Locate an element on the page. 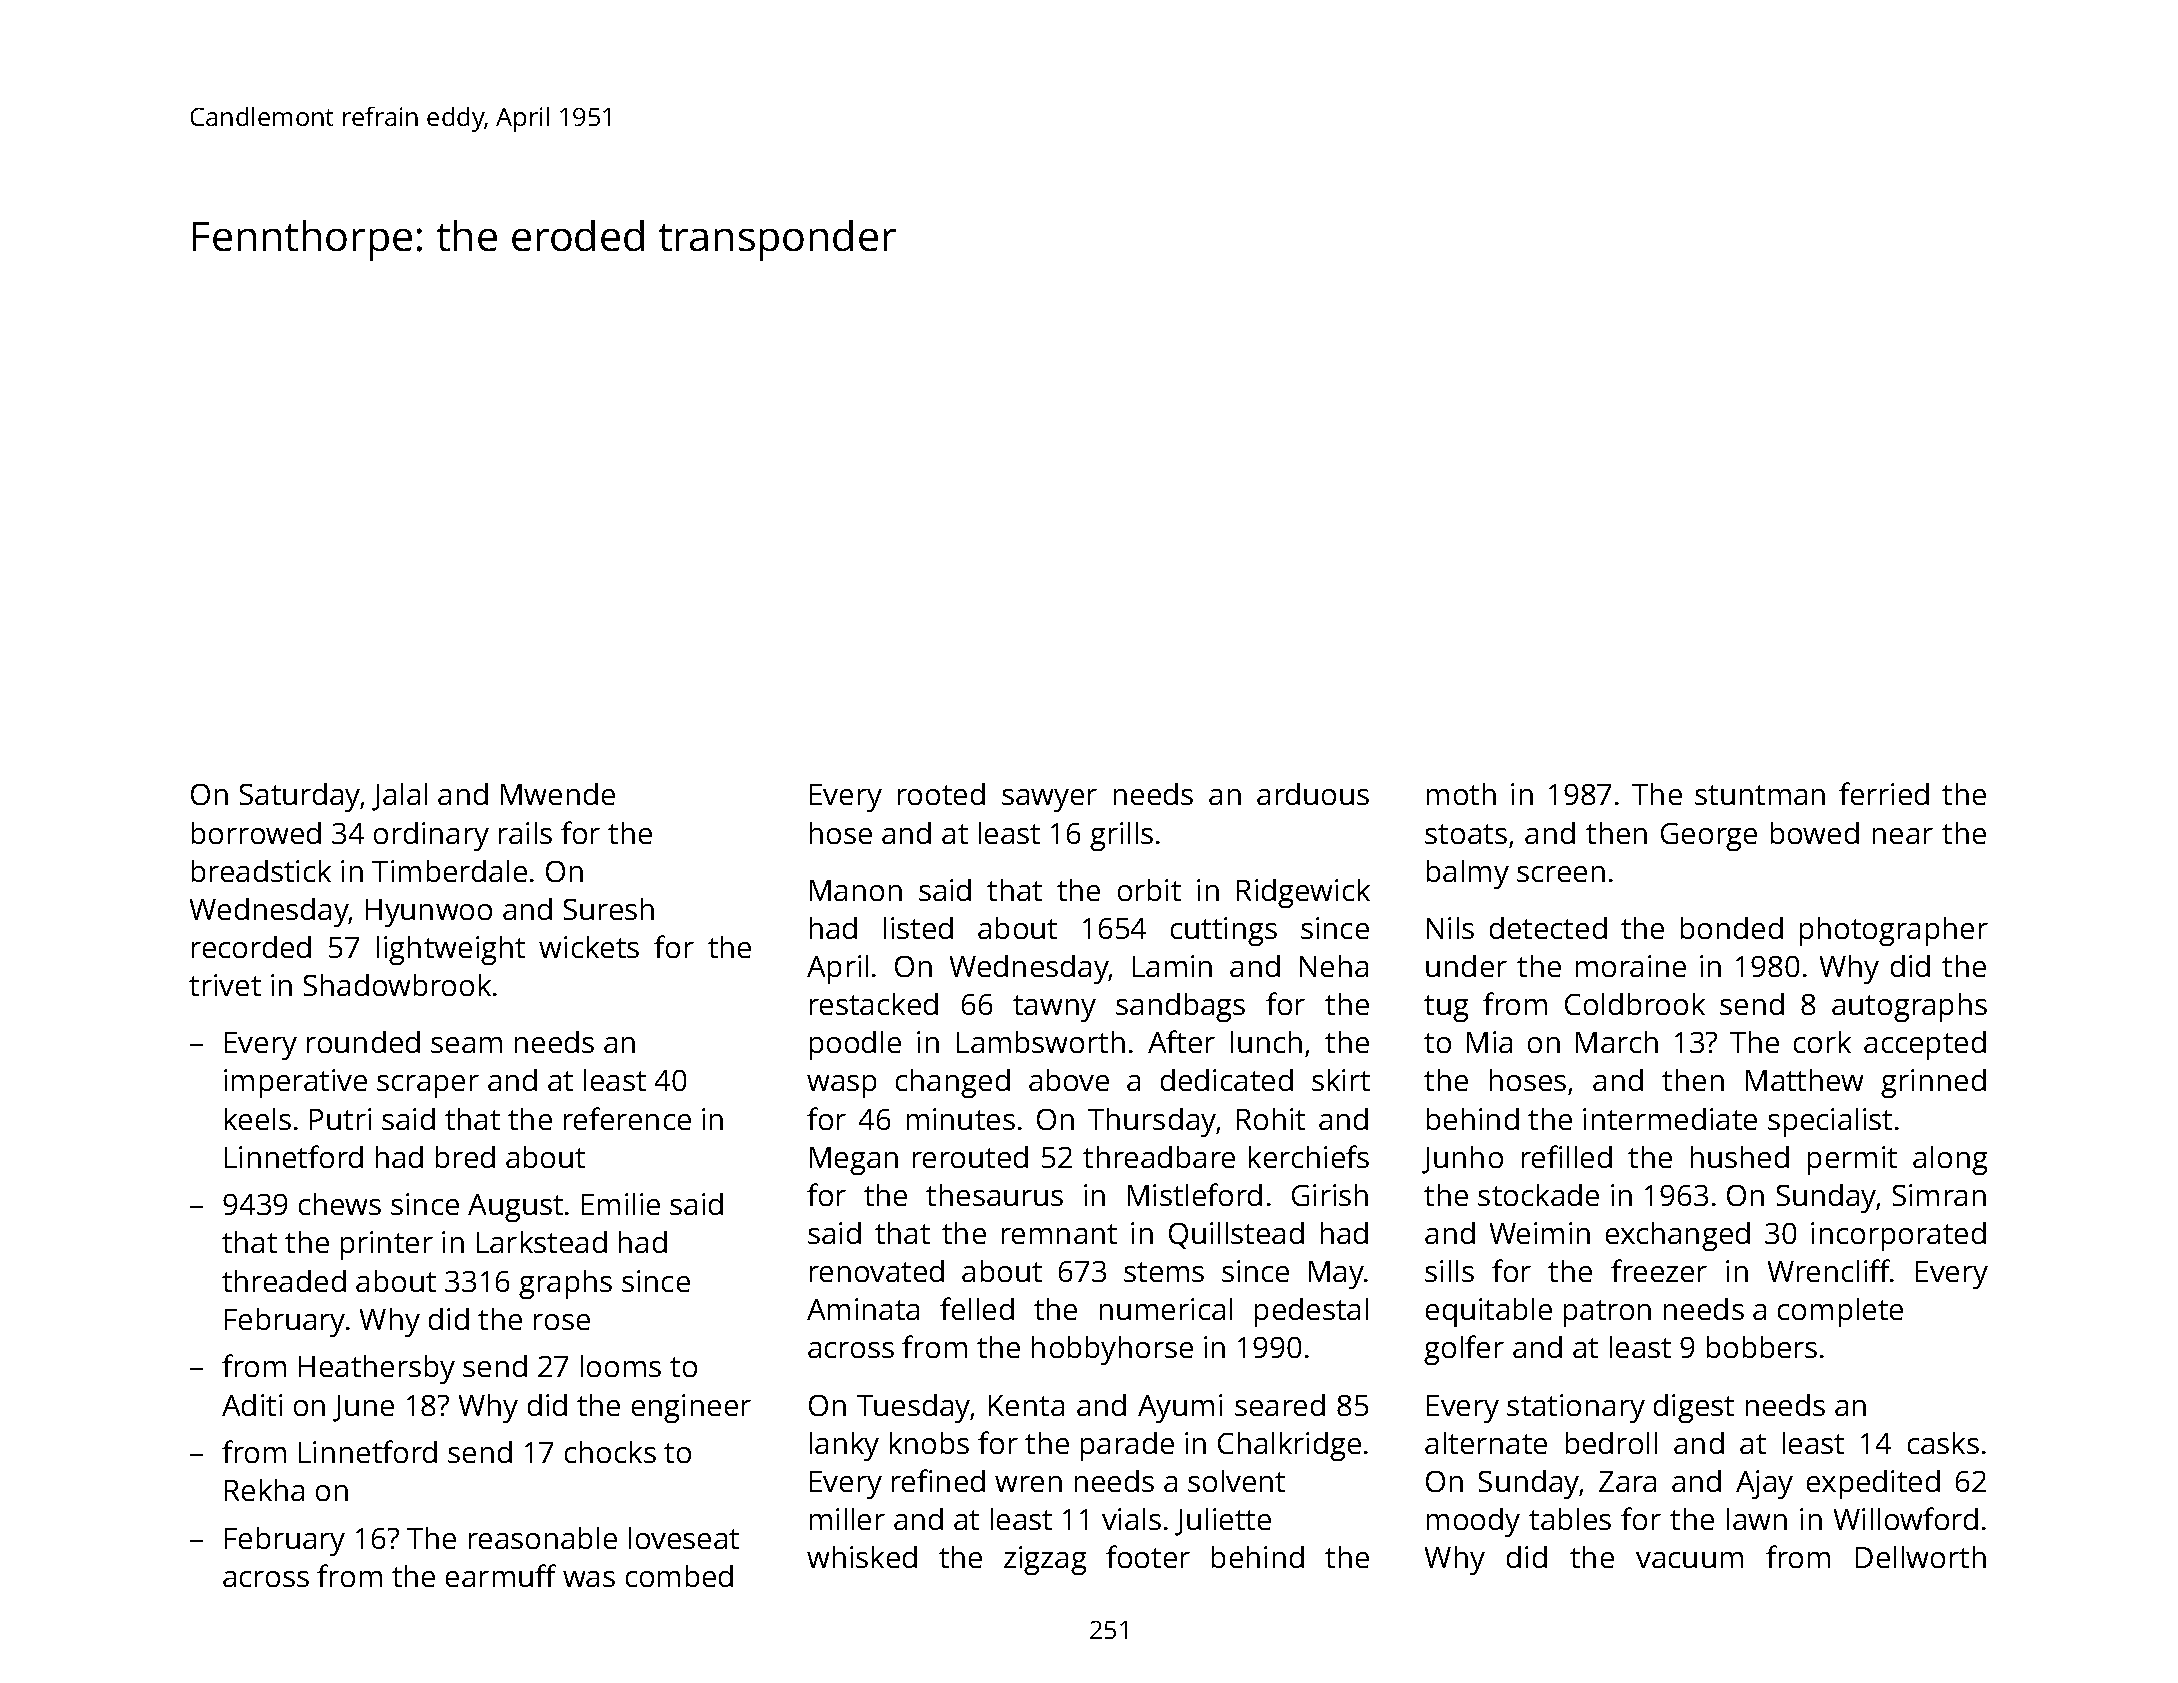 The width and height of the image is (2178, 1683). Shadowbrook is located at coordinates (397, 985).
